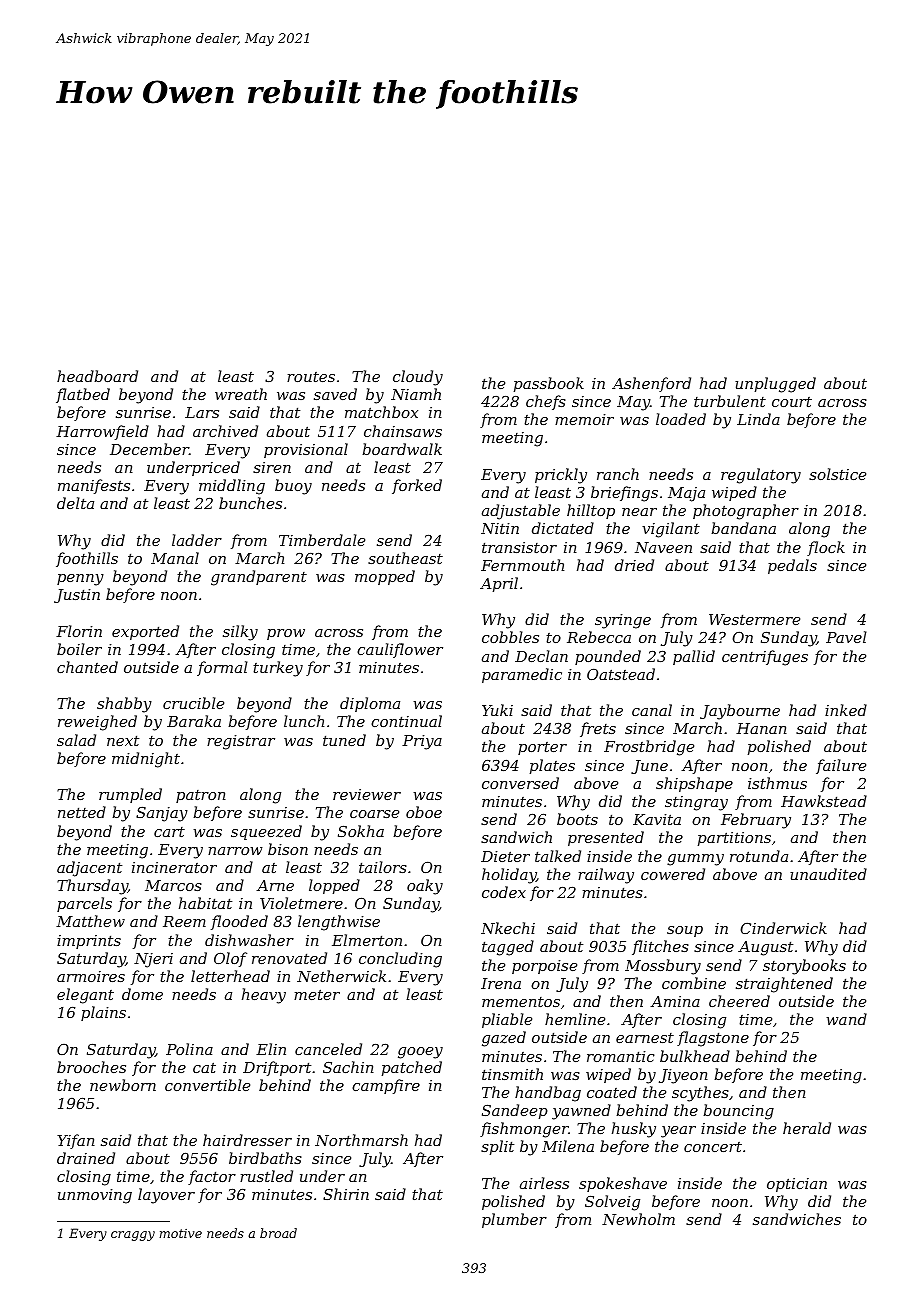 The height and width of the screenshot is (1308, 924). I want to click on court, so click(792, 402).
